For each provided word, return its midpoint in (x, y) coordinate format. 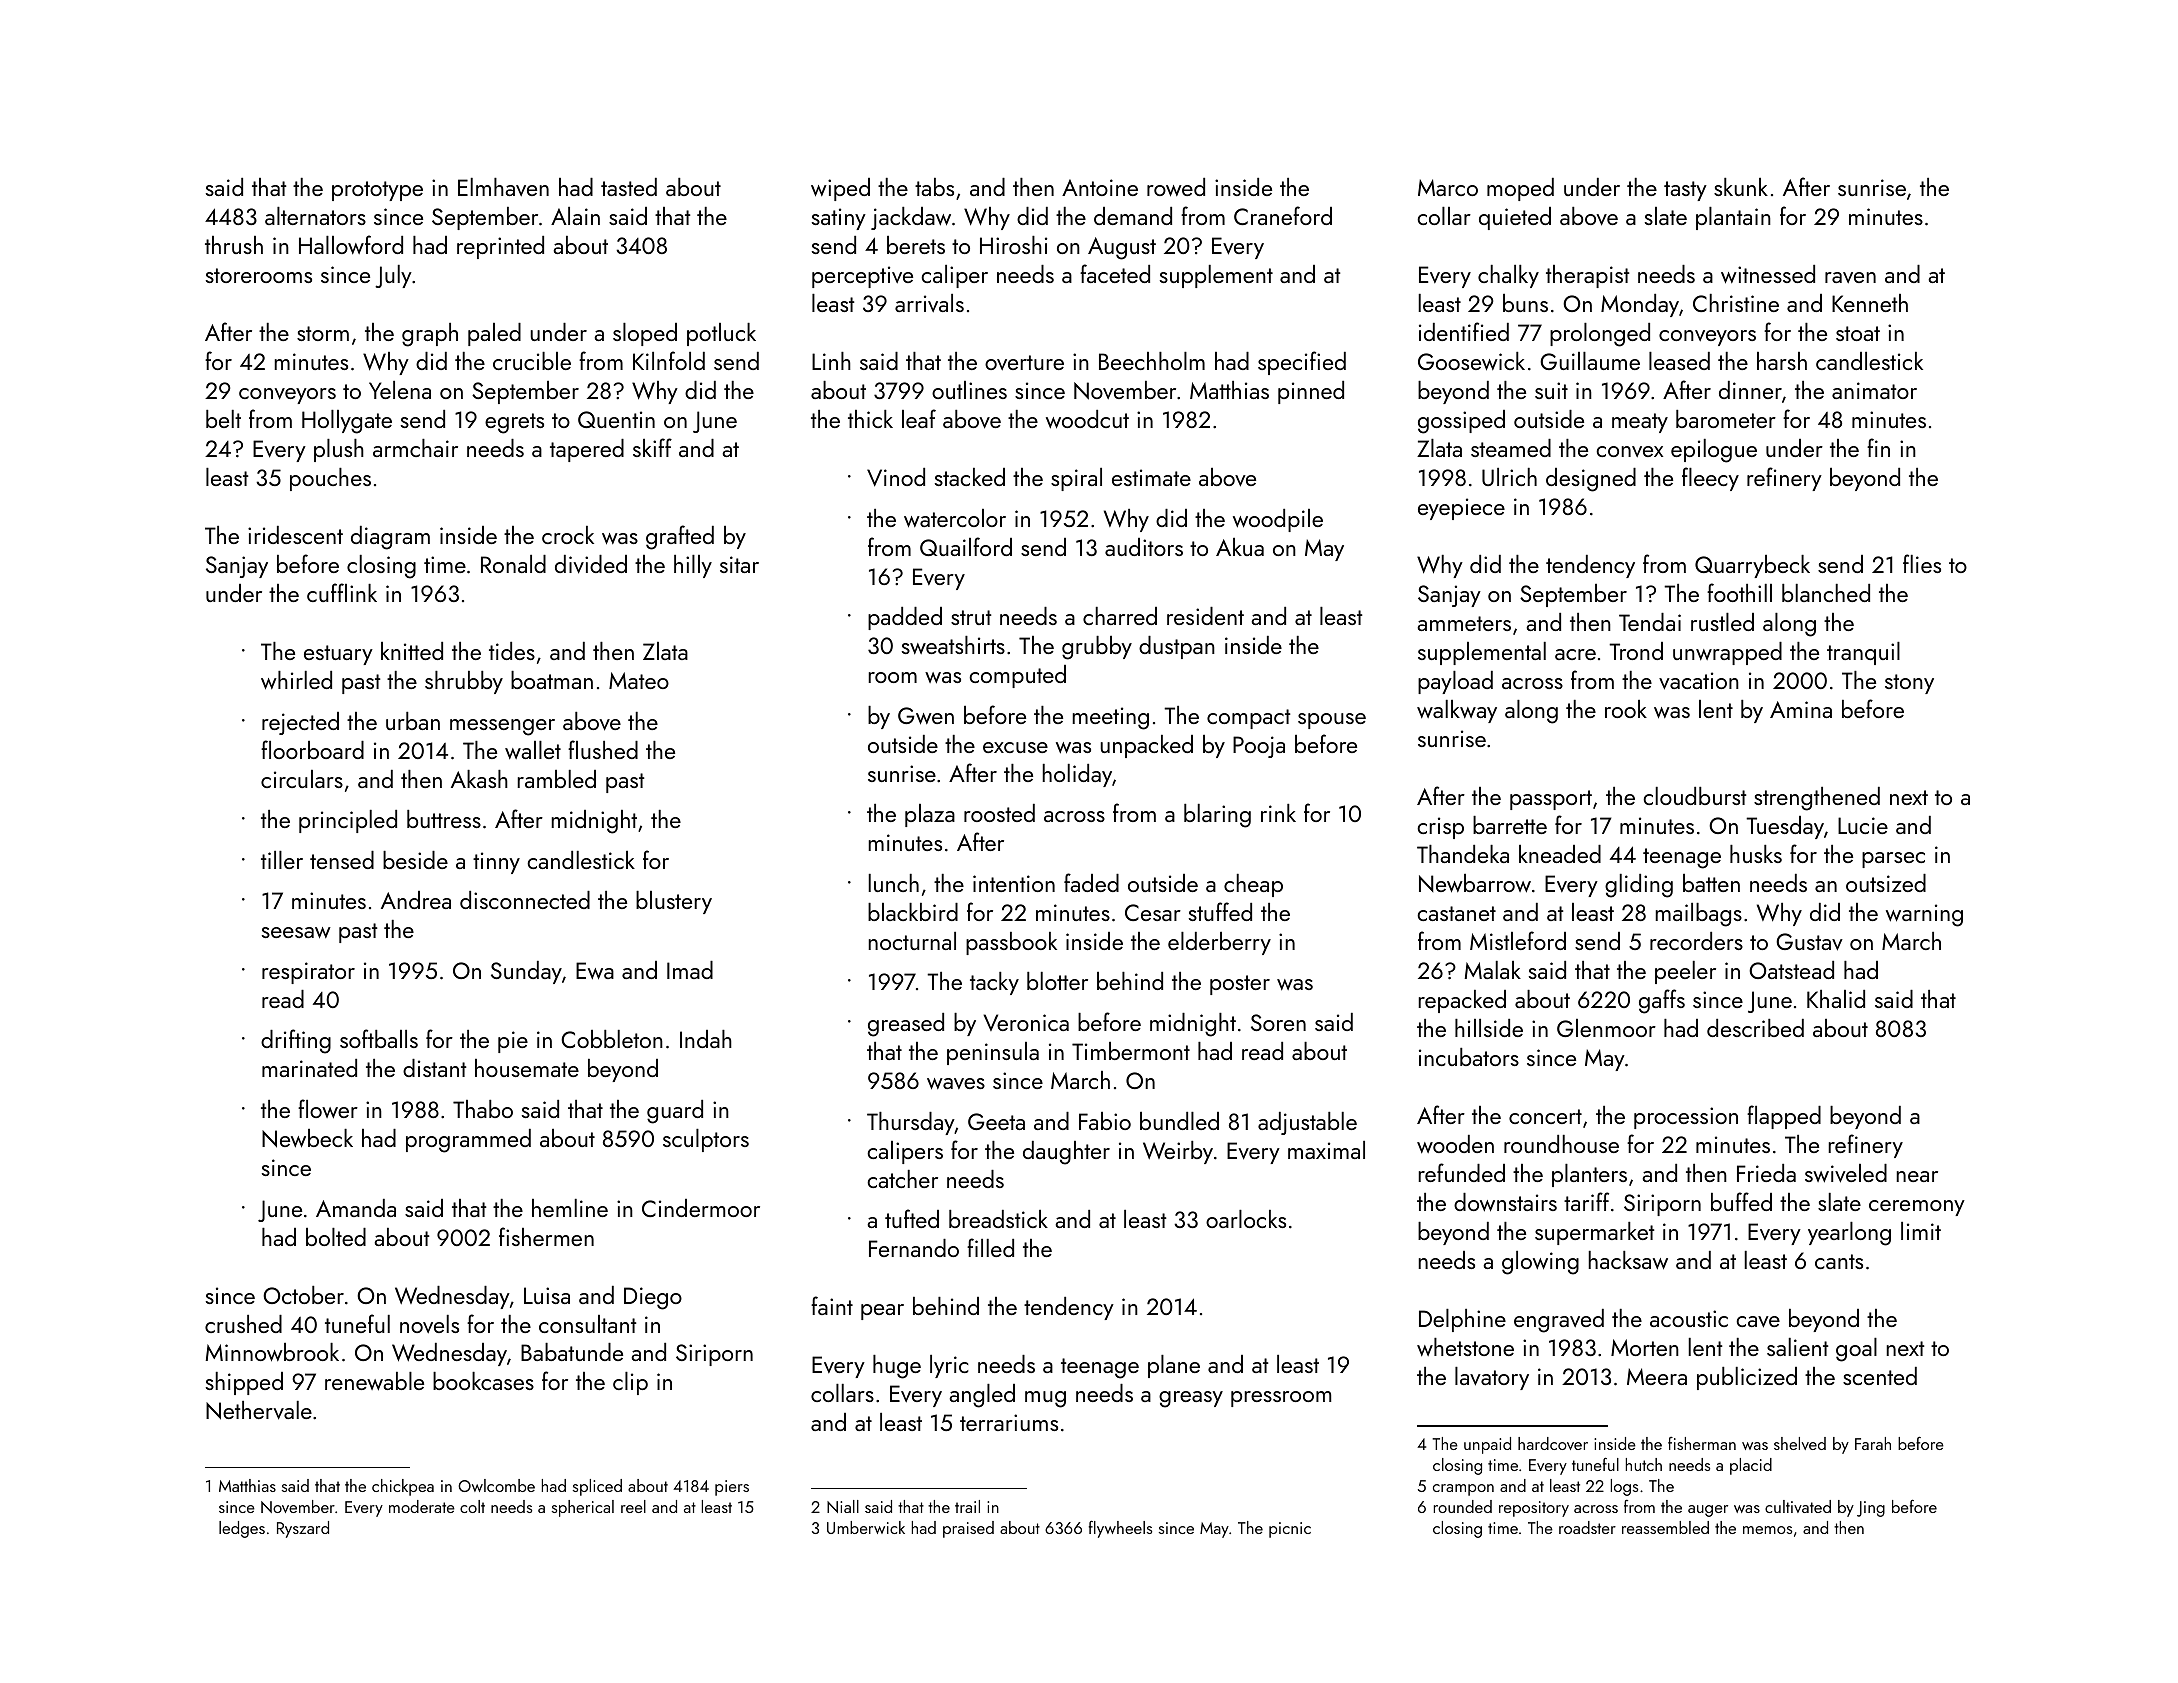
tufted (912, 1218)
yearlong (1849, 1234)
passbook (1011, 943)
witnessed (1768, 274)
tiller (282, 860)
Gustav (1809, 942)
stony (1909, 684)
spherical (583, 1508)
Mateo (639, 680)
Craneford (1283, 215)
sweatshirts (953, 645)
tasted (629, 187)
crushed (243, 1324)
